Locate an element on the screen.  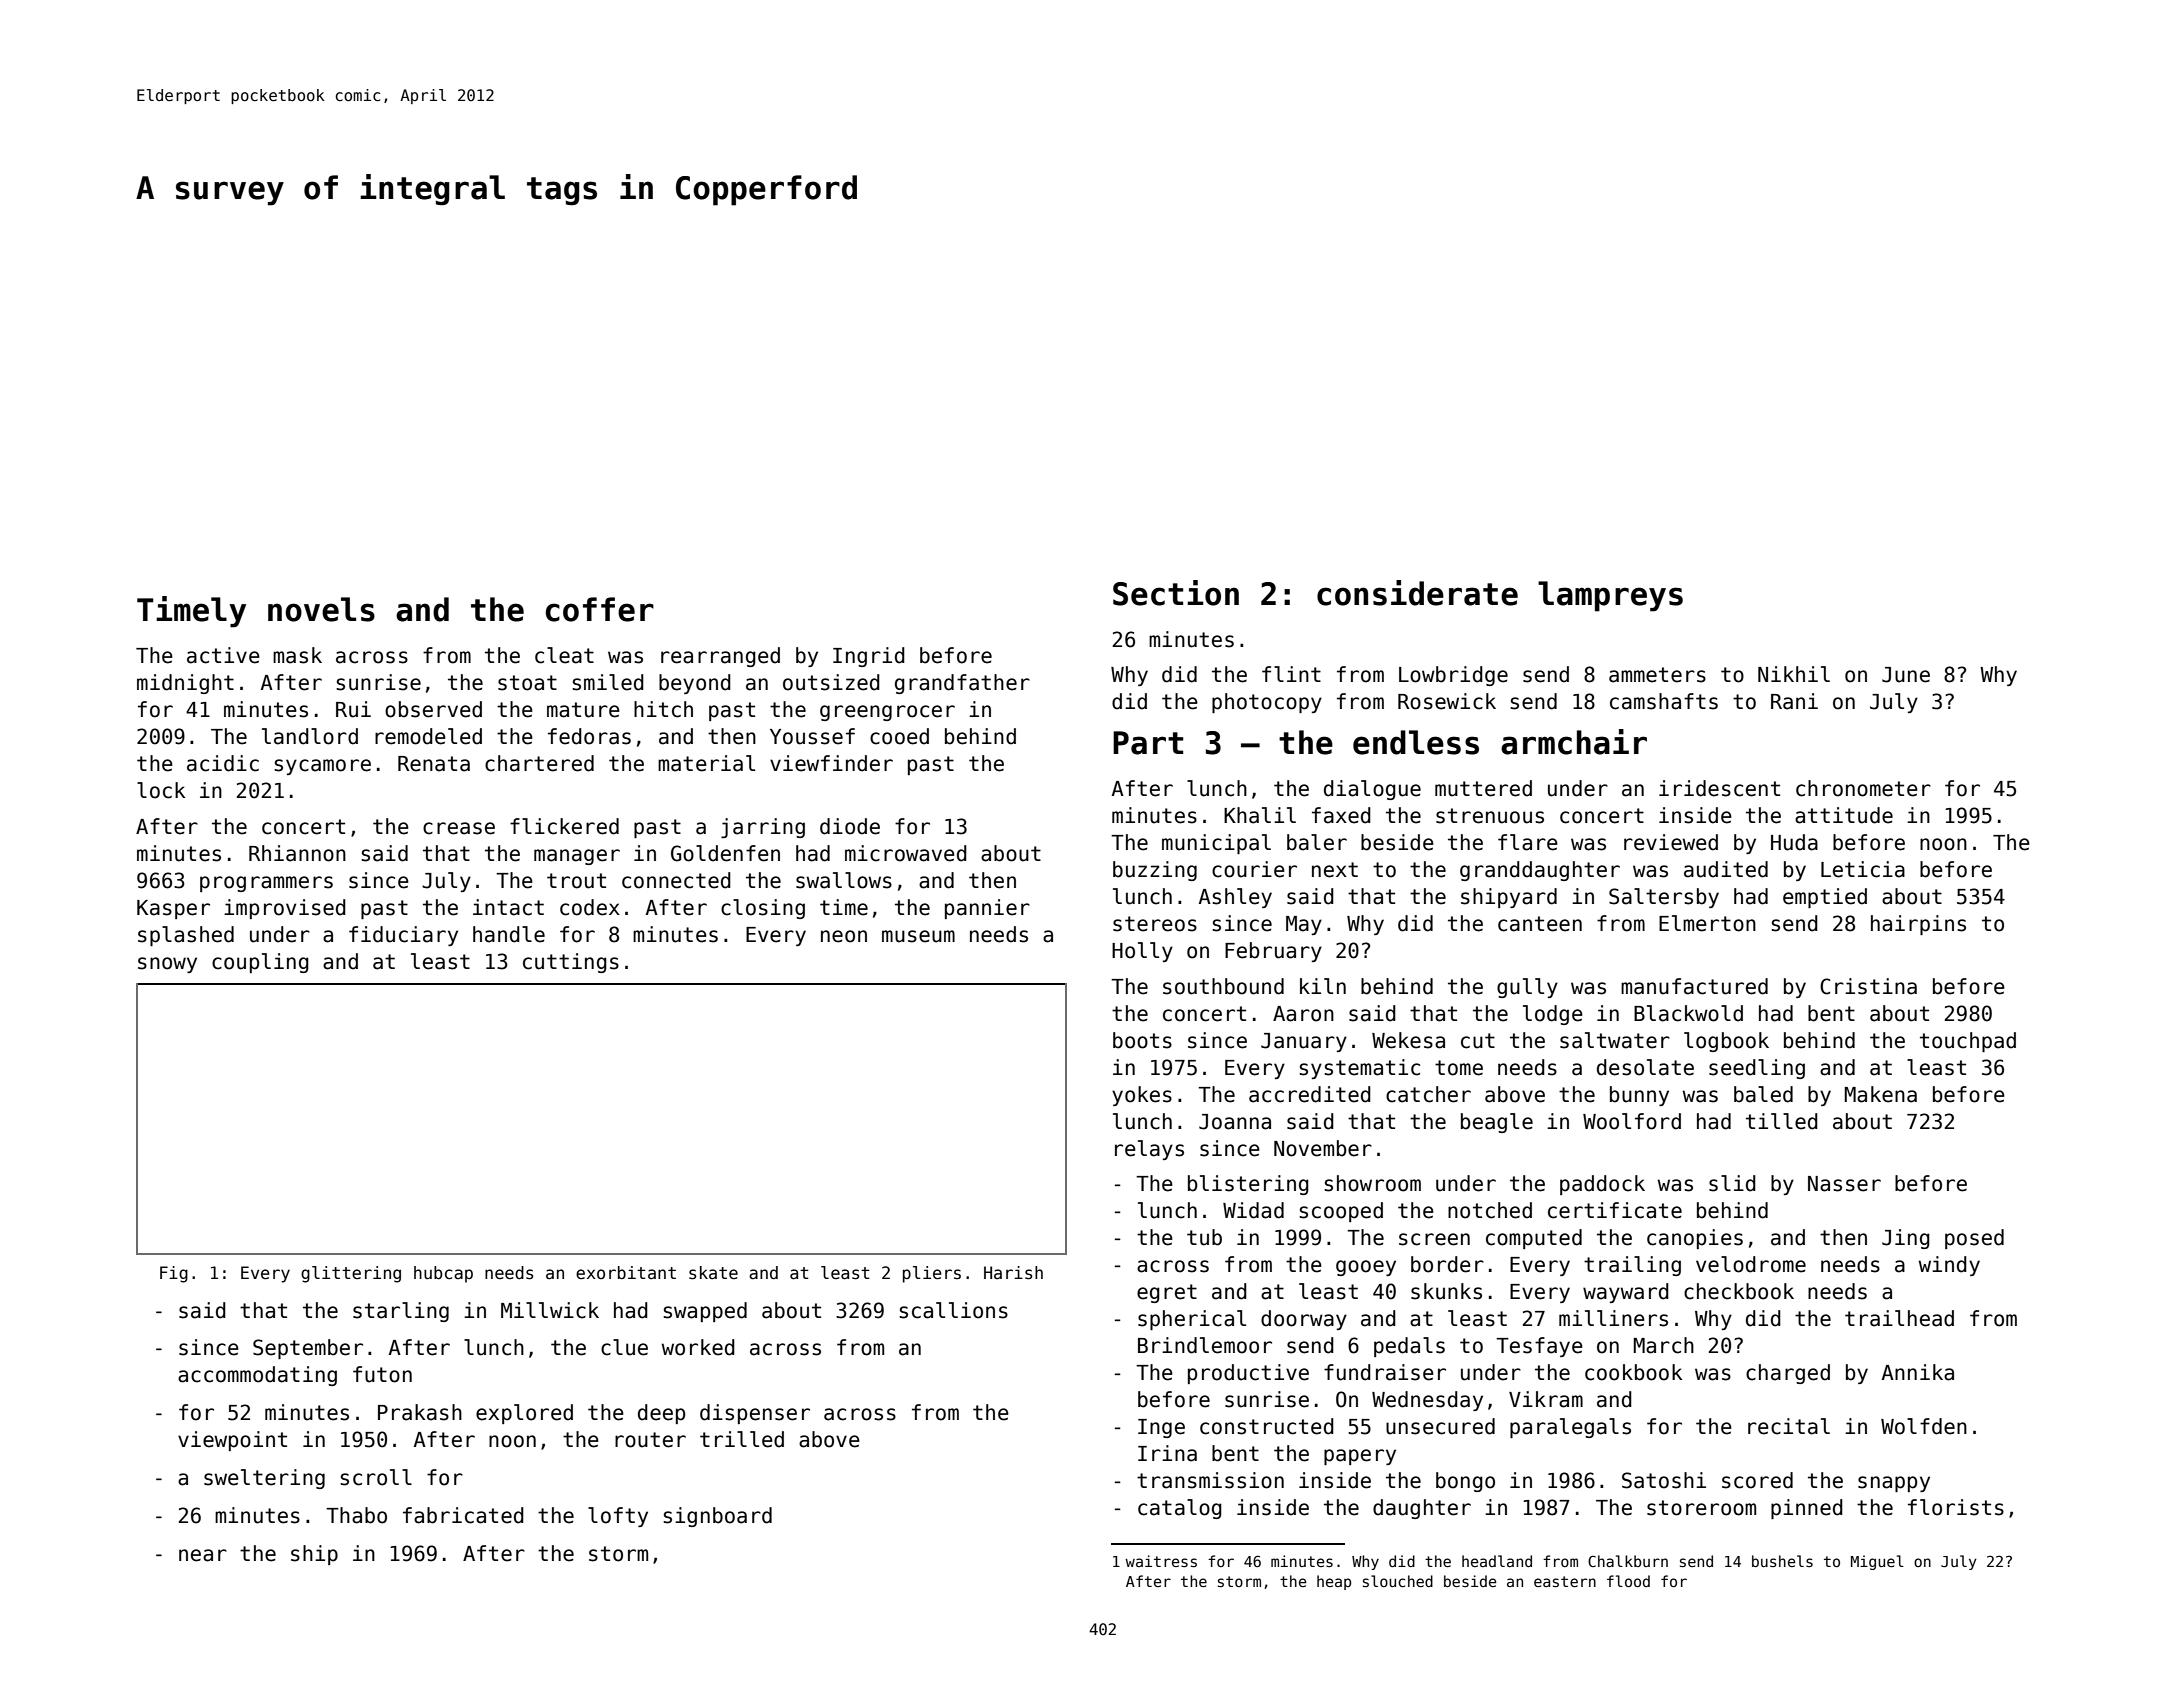
catalog is located at coordinates (1180, 1509).
